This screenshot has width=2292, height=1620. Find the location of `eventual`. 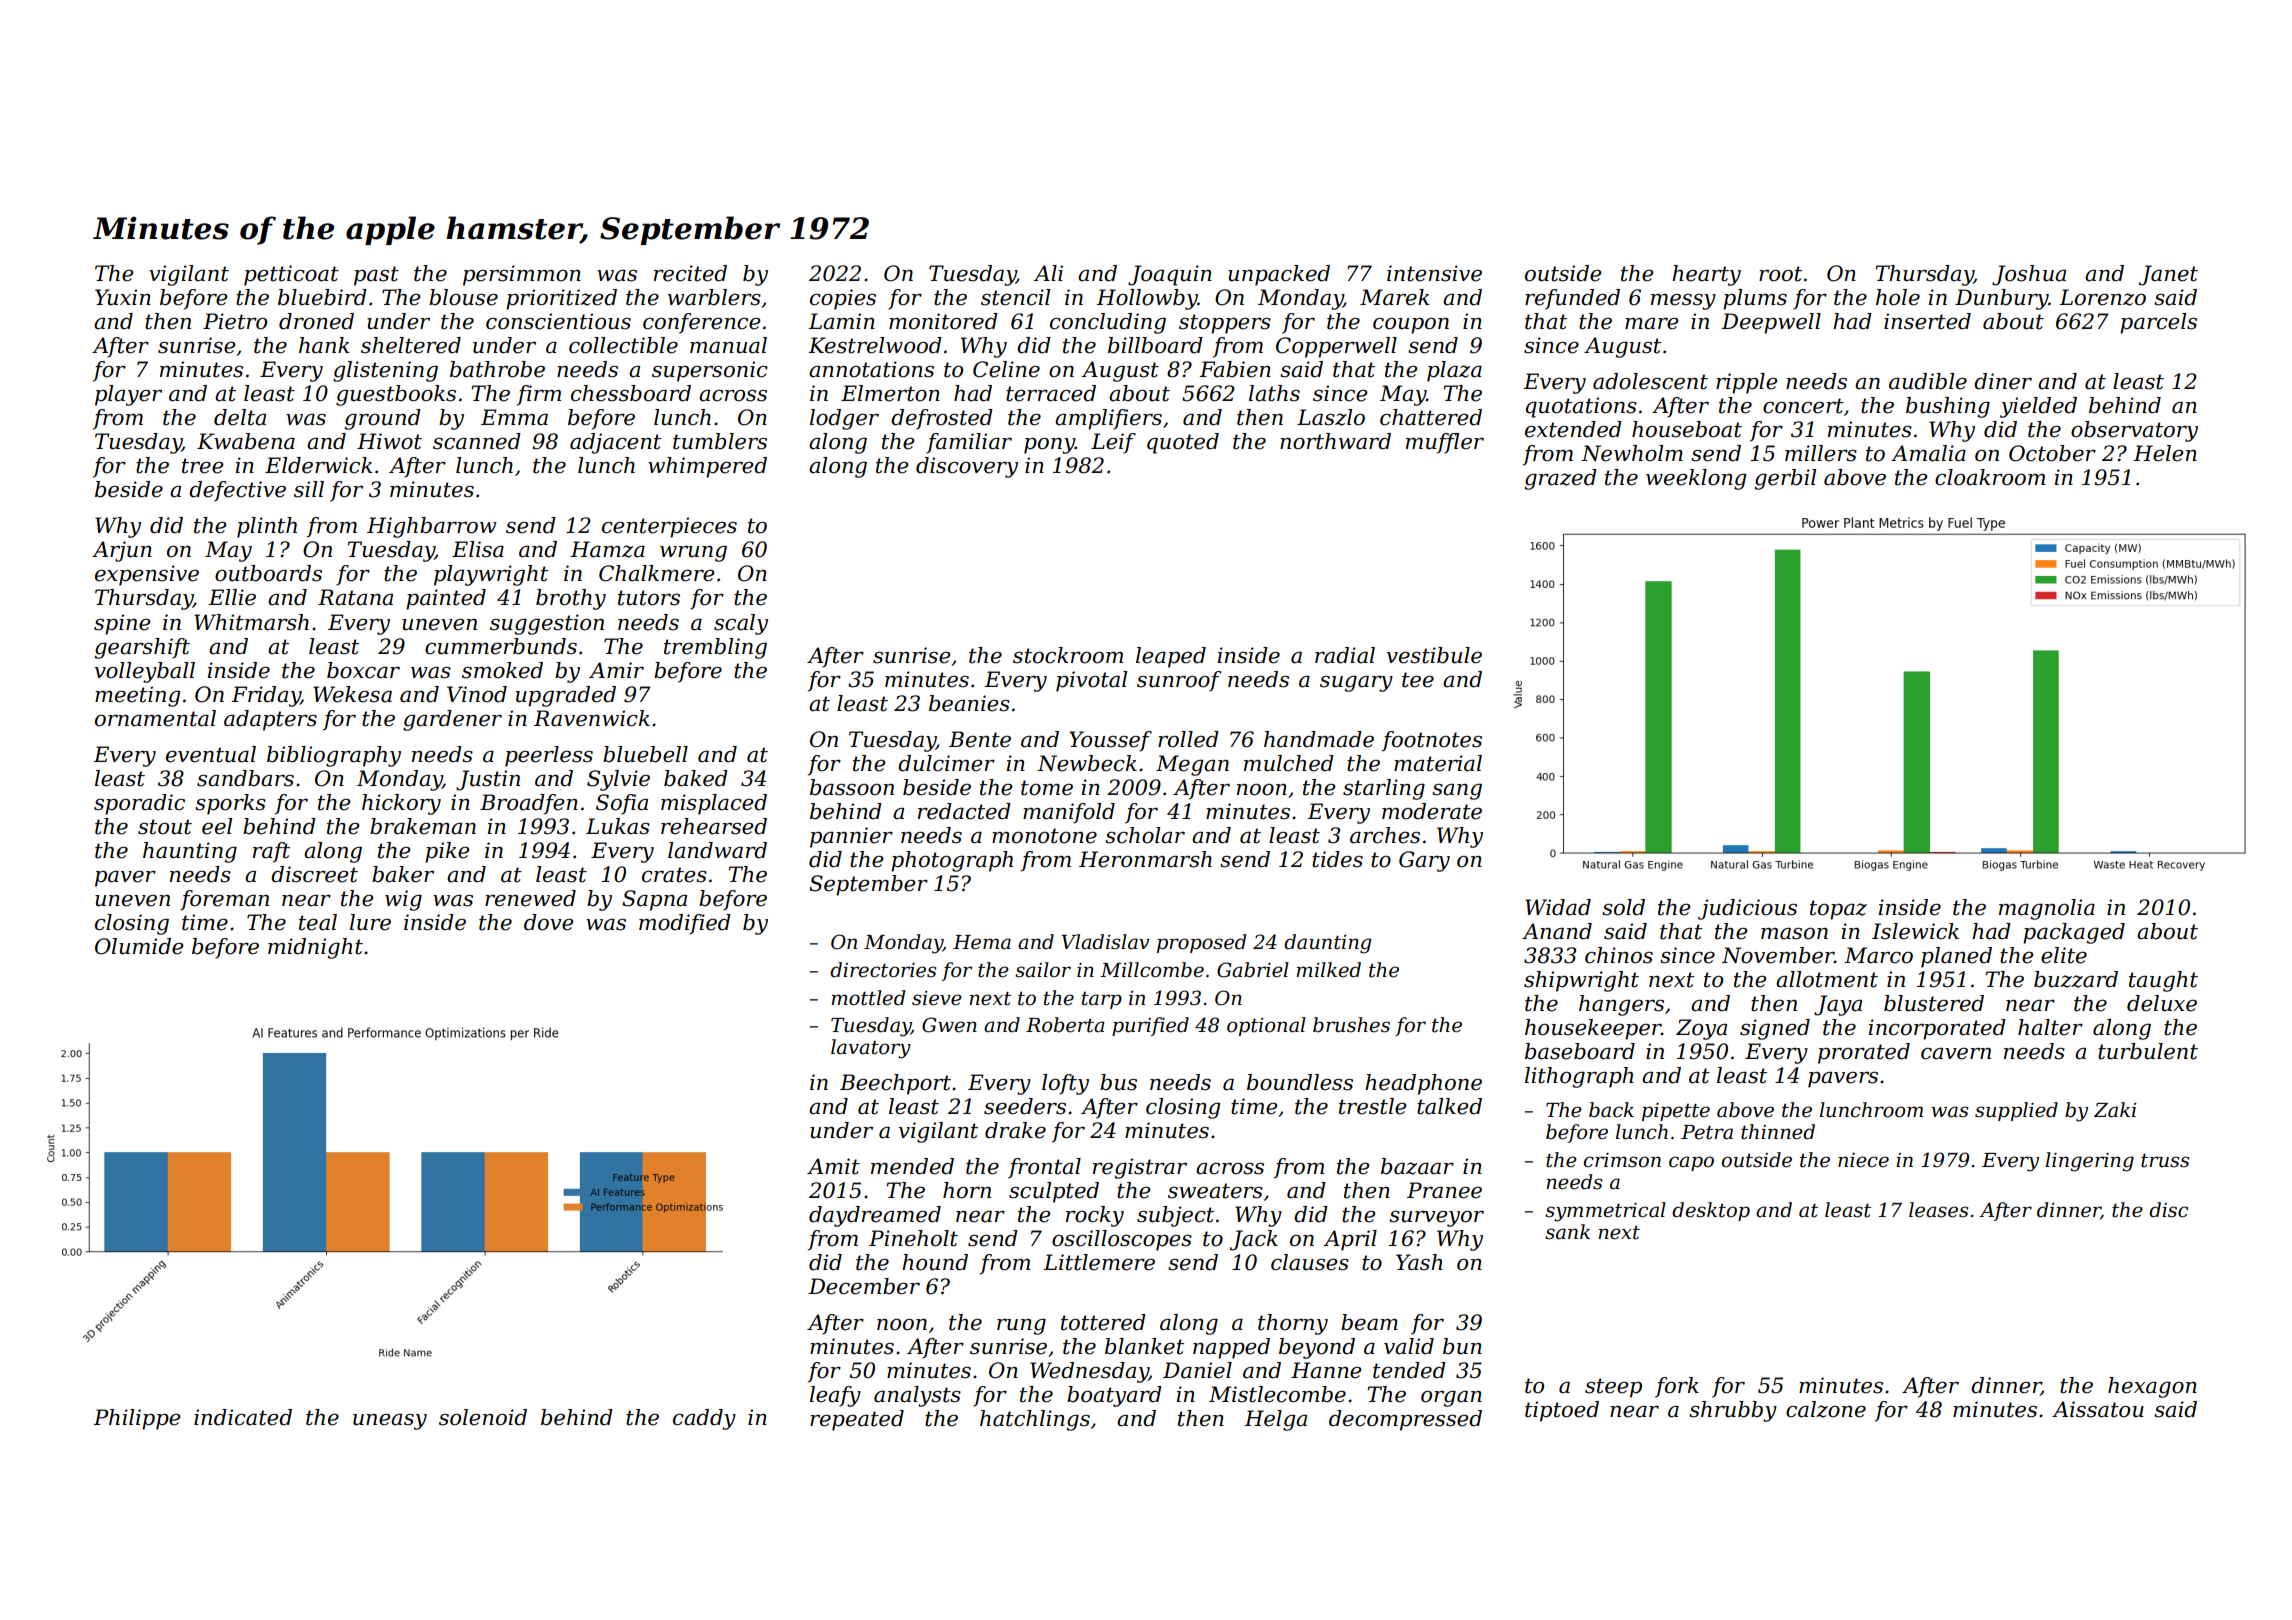

eventual is located at coordinates (211, 754).
